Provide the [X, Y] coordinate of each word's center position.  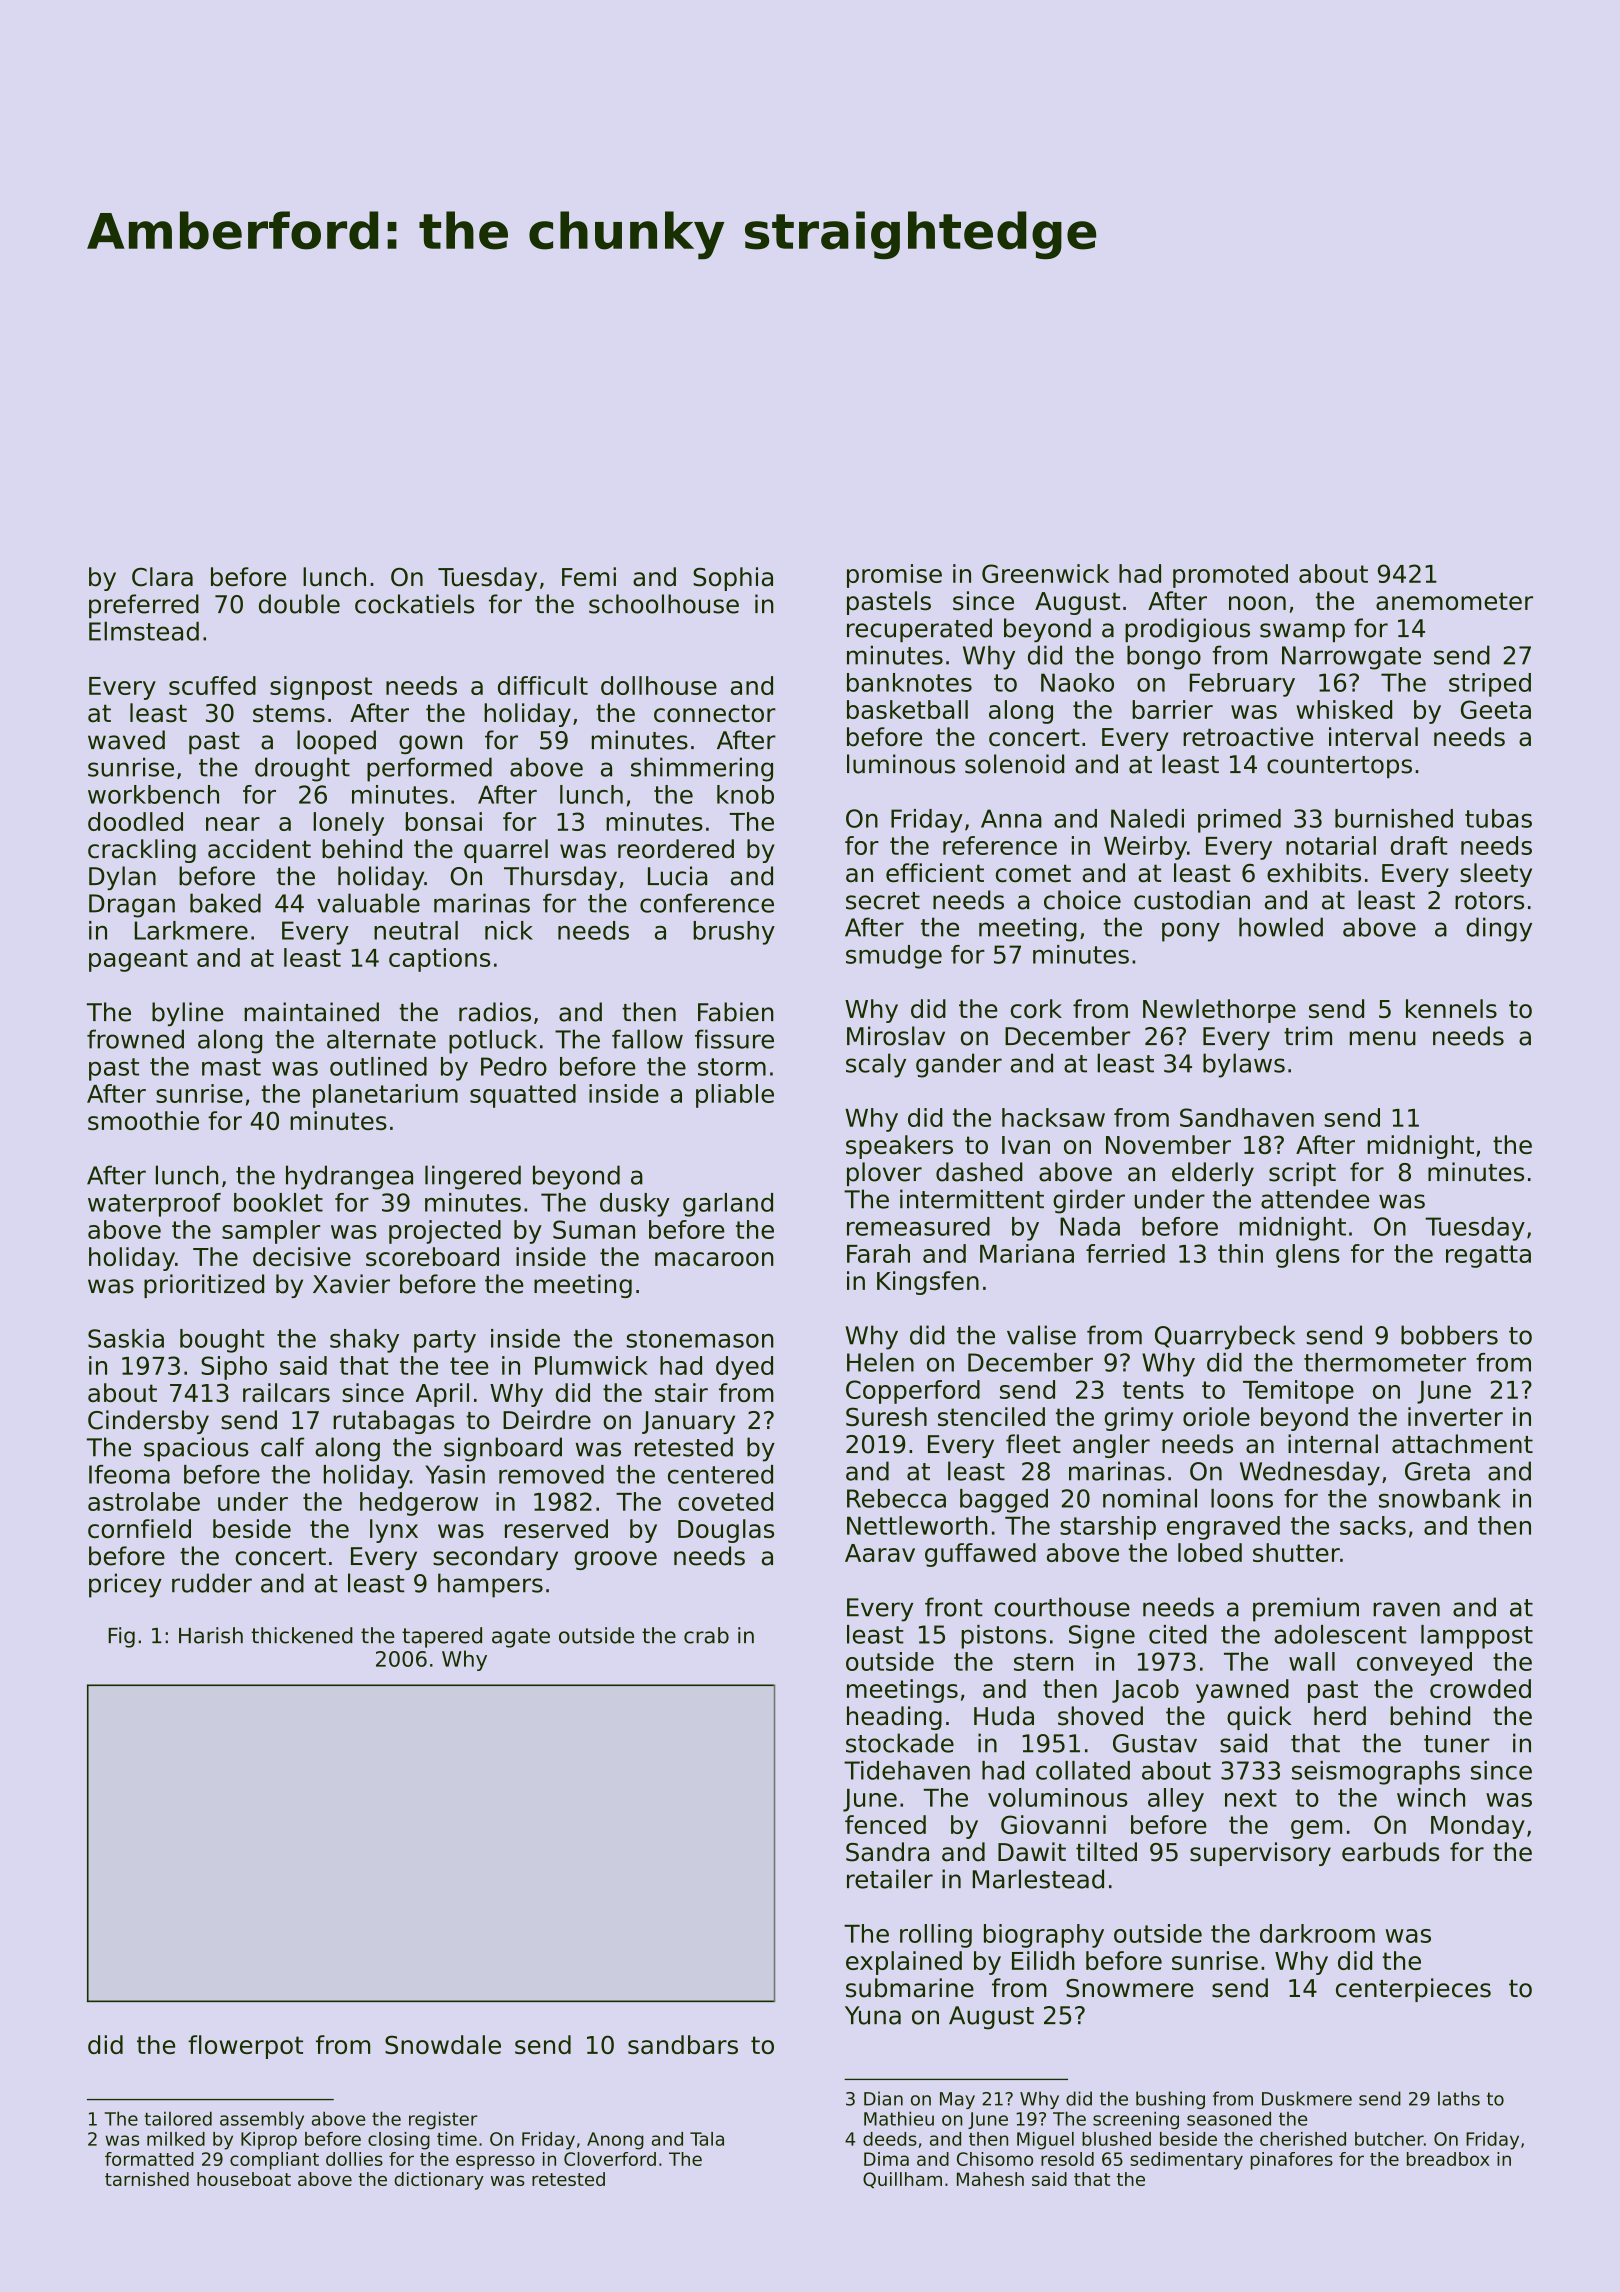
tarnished [147, 2179]
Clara [162, 577]
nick [509, 930]
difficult [543, 685]
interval [1373, 737]
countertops [1339, 767]
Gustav [1155, 1743]
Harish [211, 1635]
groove [615, 1560]
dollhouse [659, 685]
